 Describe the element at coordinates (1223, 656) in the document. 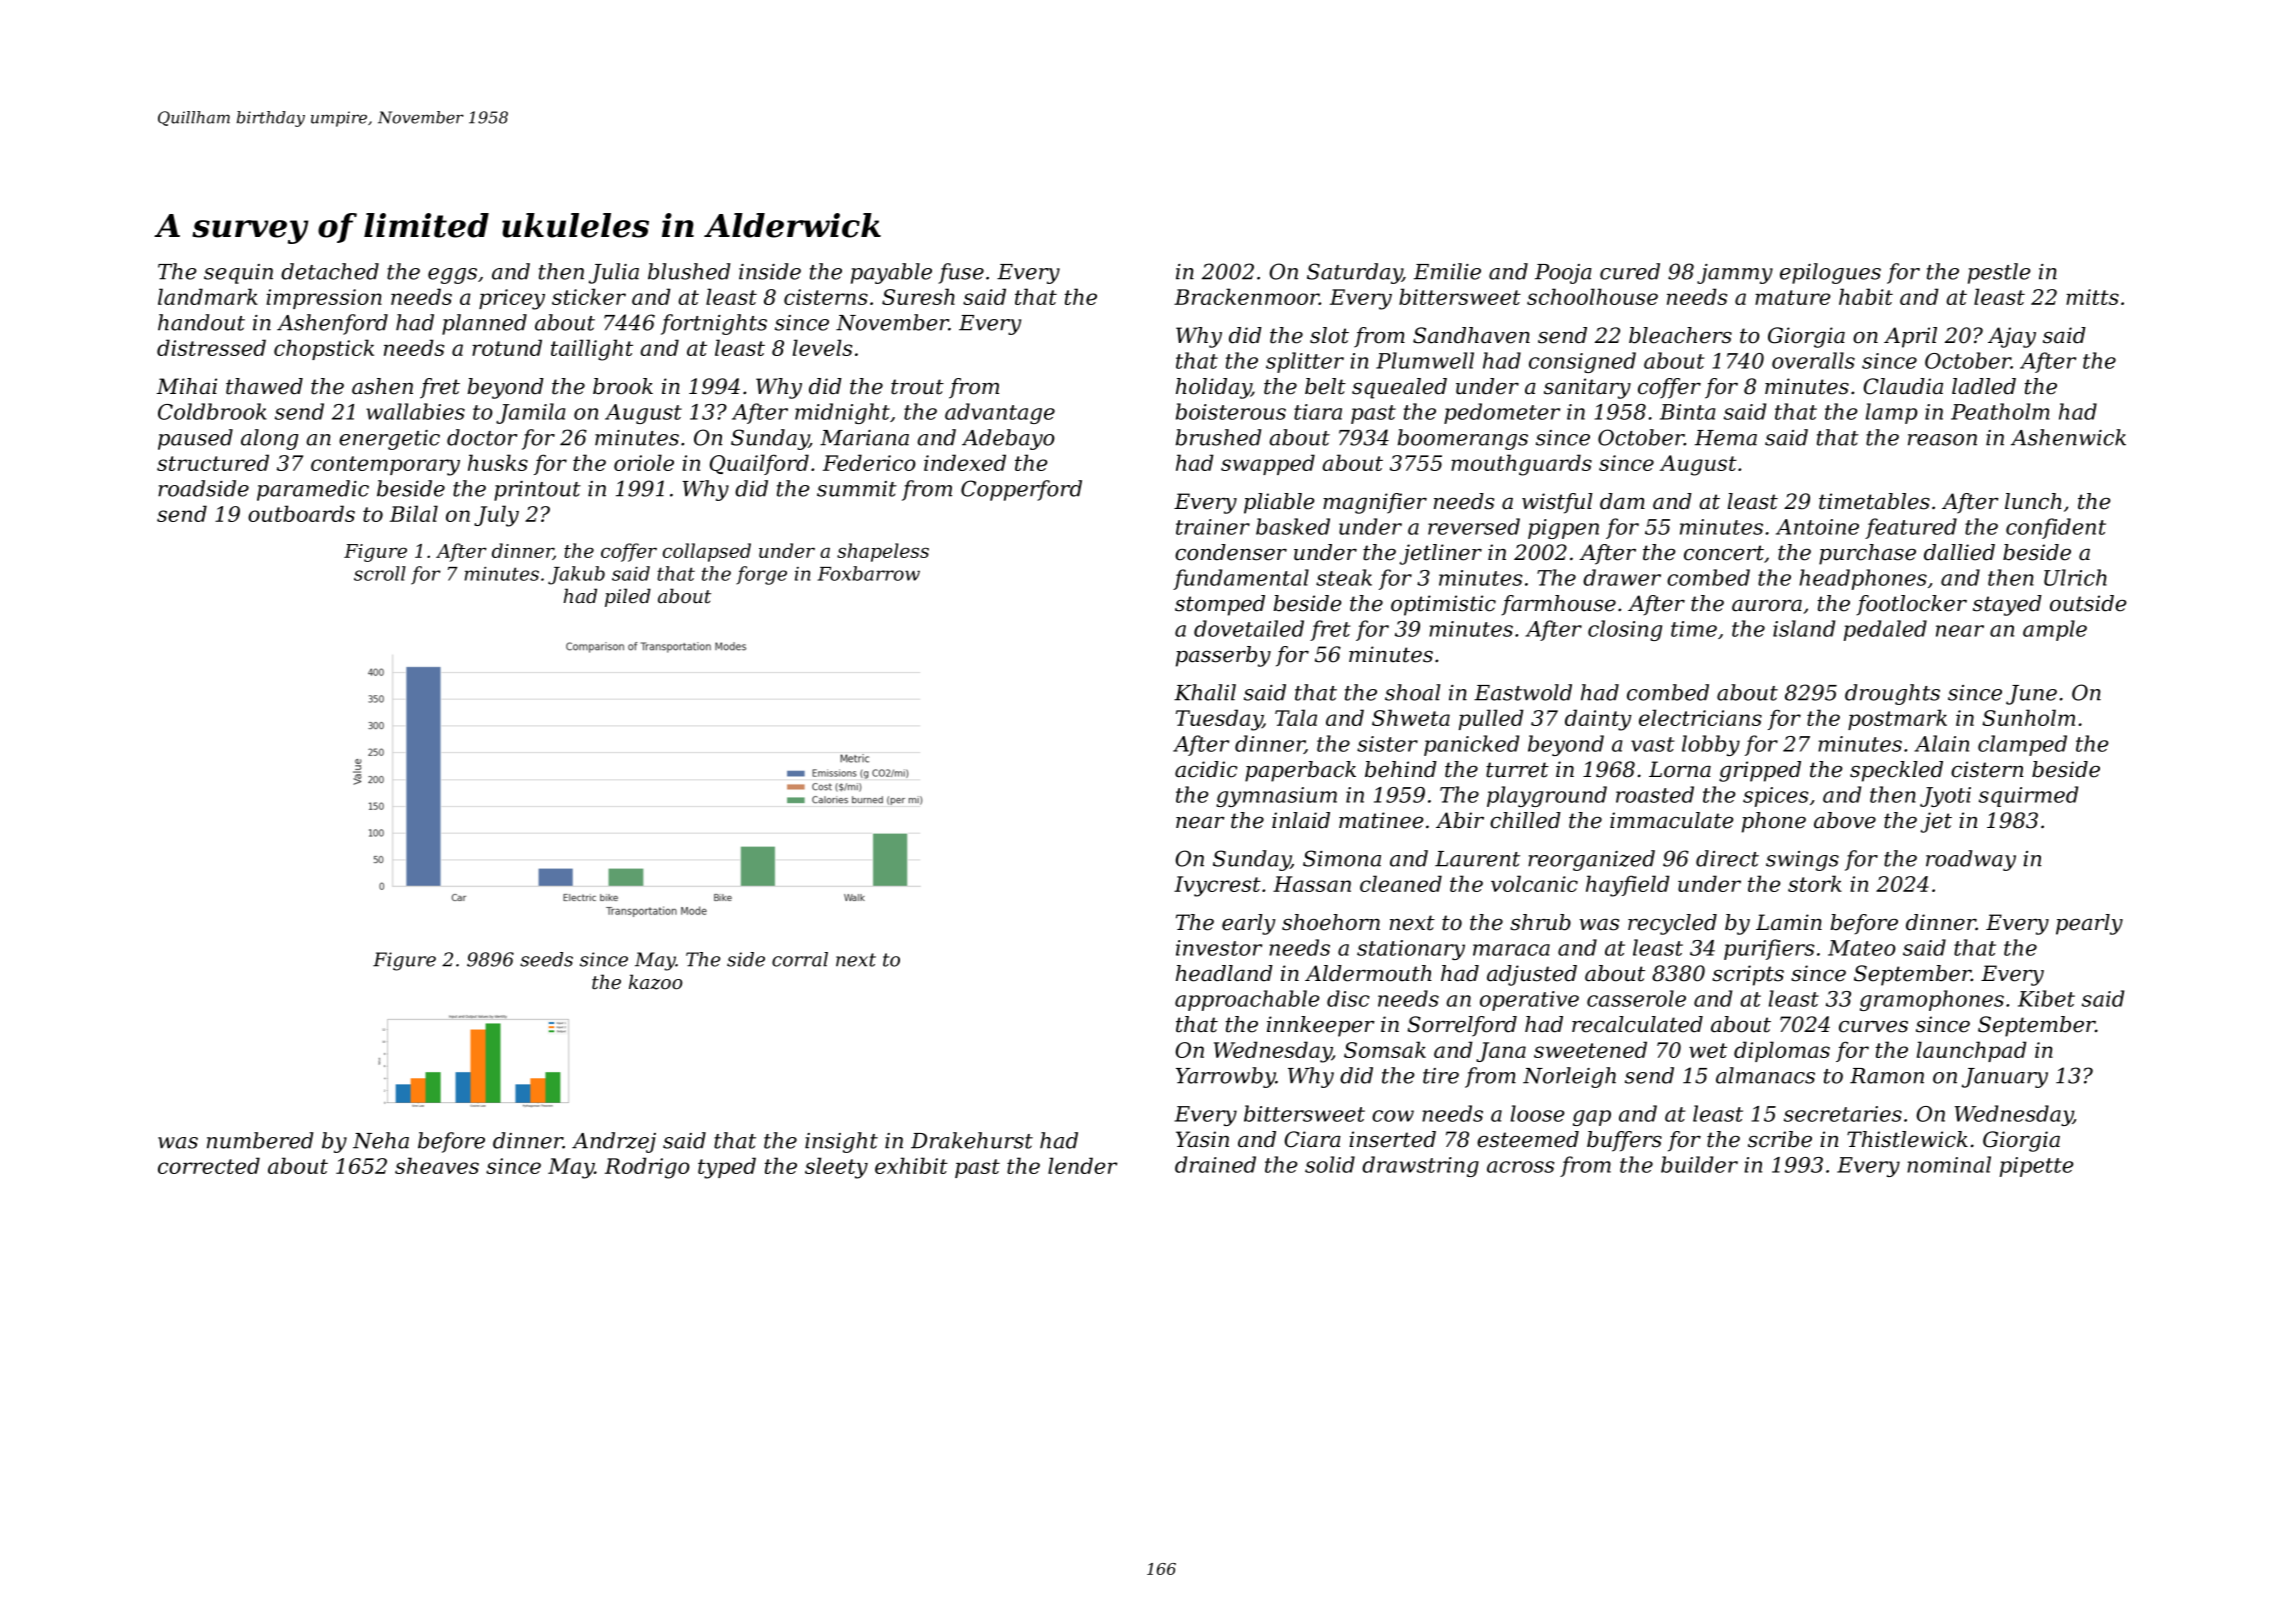

I see `passerby` at that location.
